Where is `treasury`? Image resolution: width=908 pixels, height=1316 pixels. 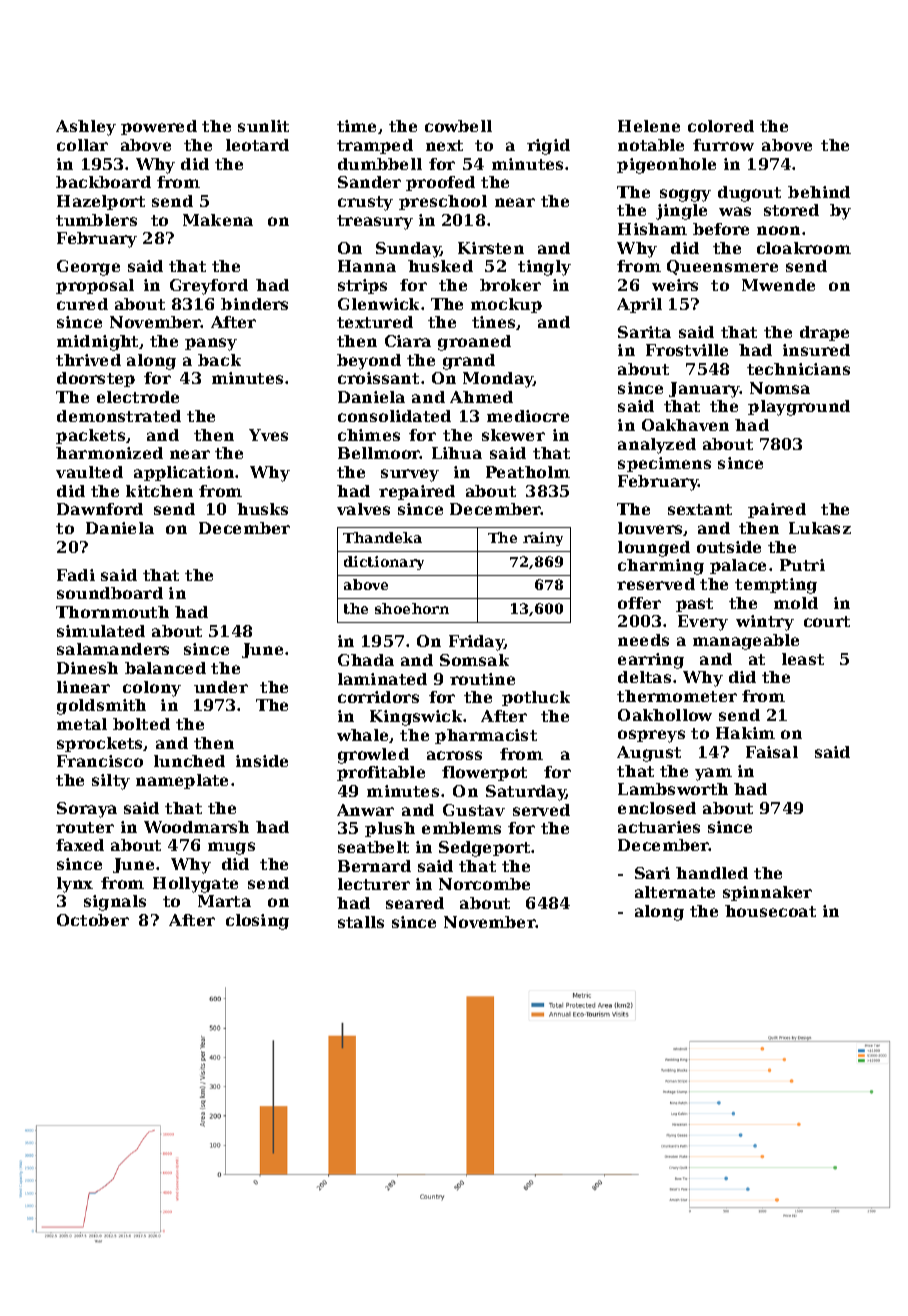
treasury is located at coordinates (375, 222).
